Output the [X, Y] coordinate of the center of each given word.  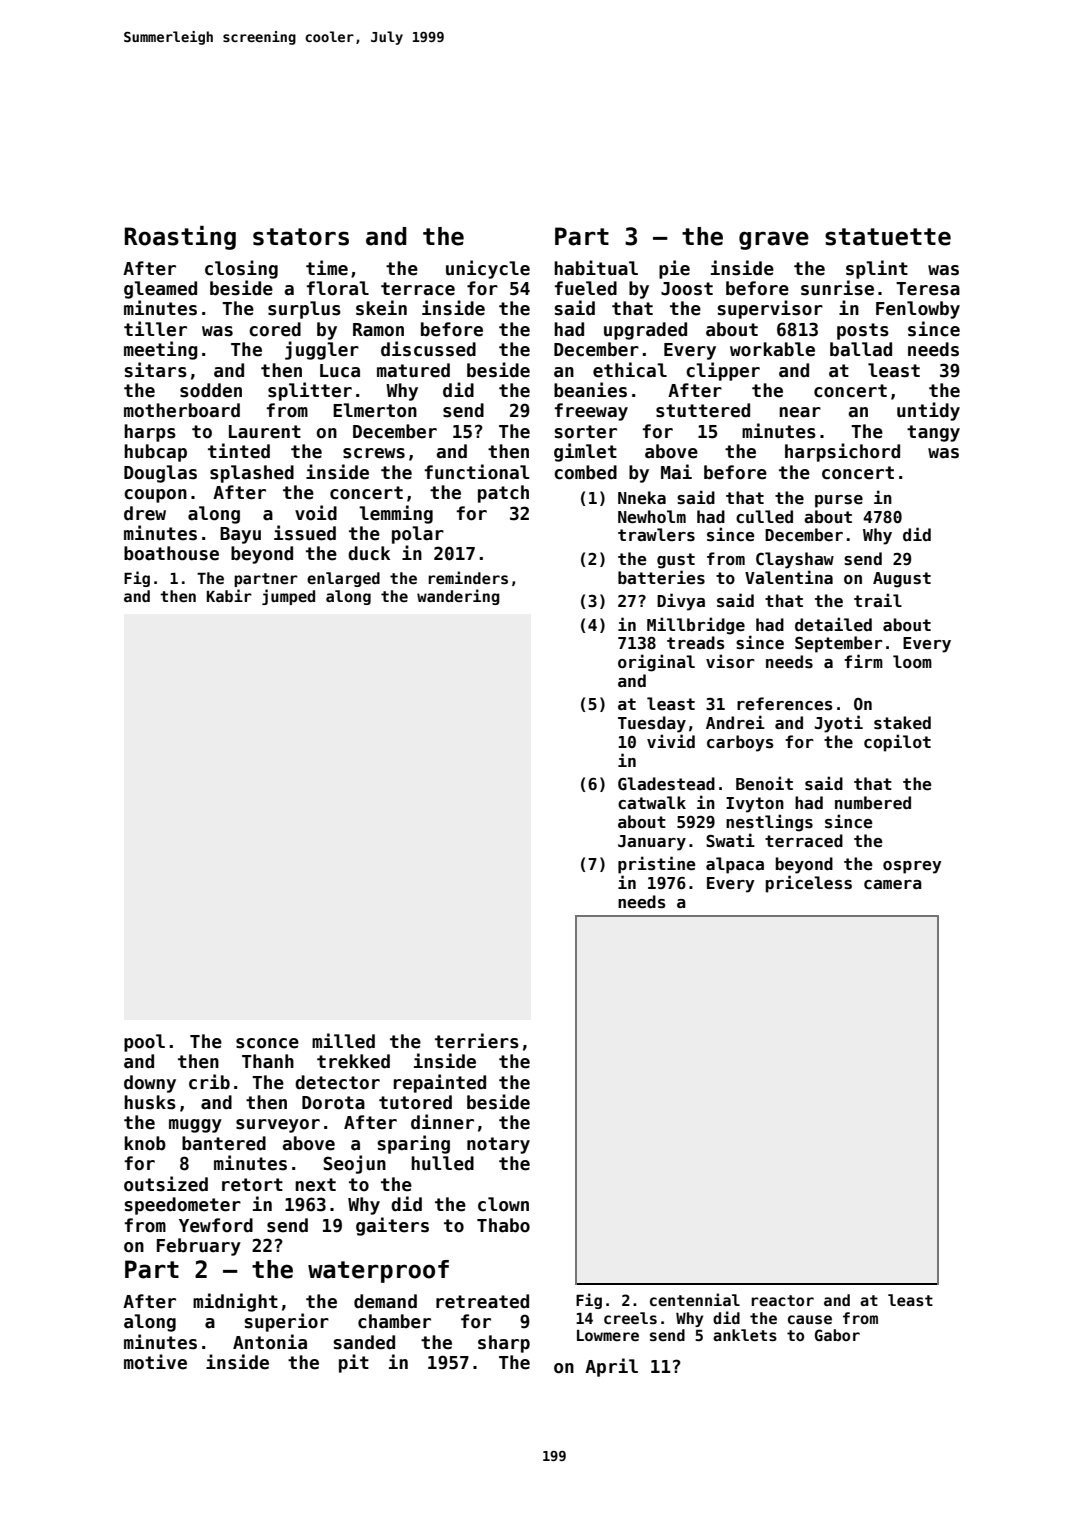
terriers [477, 1041]
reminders [468, 577]
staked [902, 723]
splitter [310, 391]
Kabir [229, 595]
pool [144, 1043]
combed [585, 472]
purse [839, 501]
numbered [873, 803]
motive [155, 1362]
